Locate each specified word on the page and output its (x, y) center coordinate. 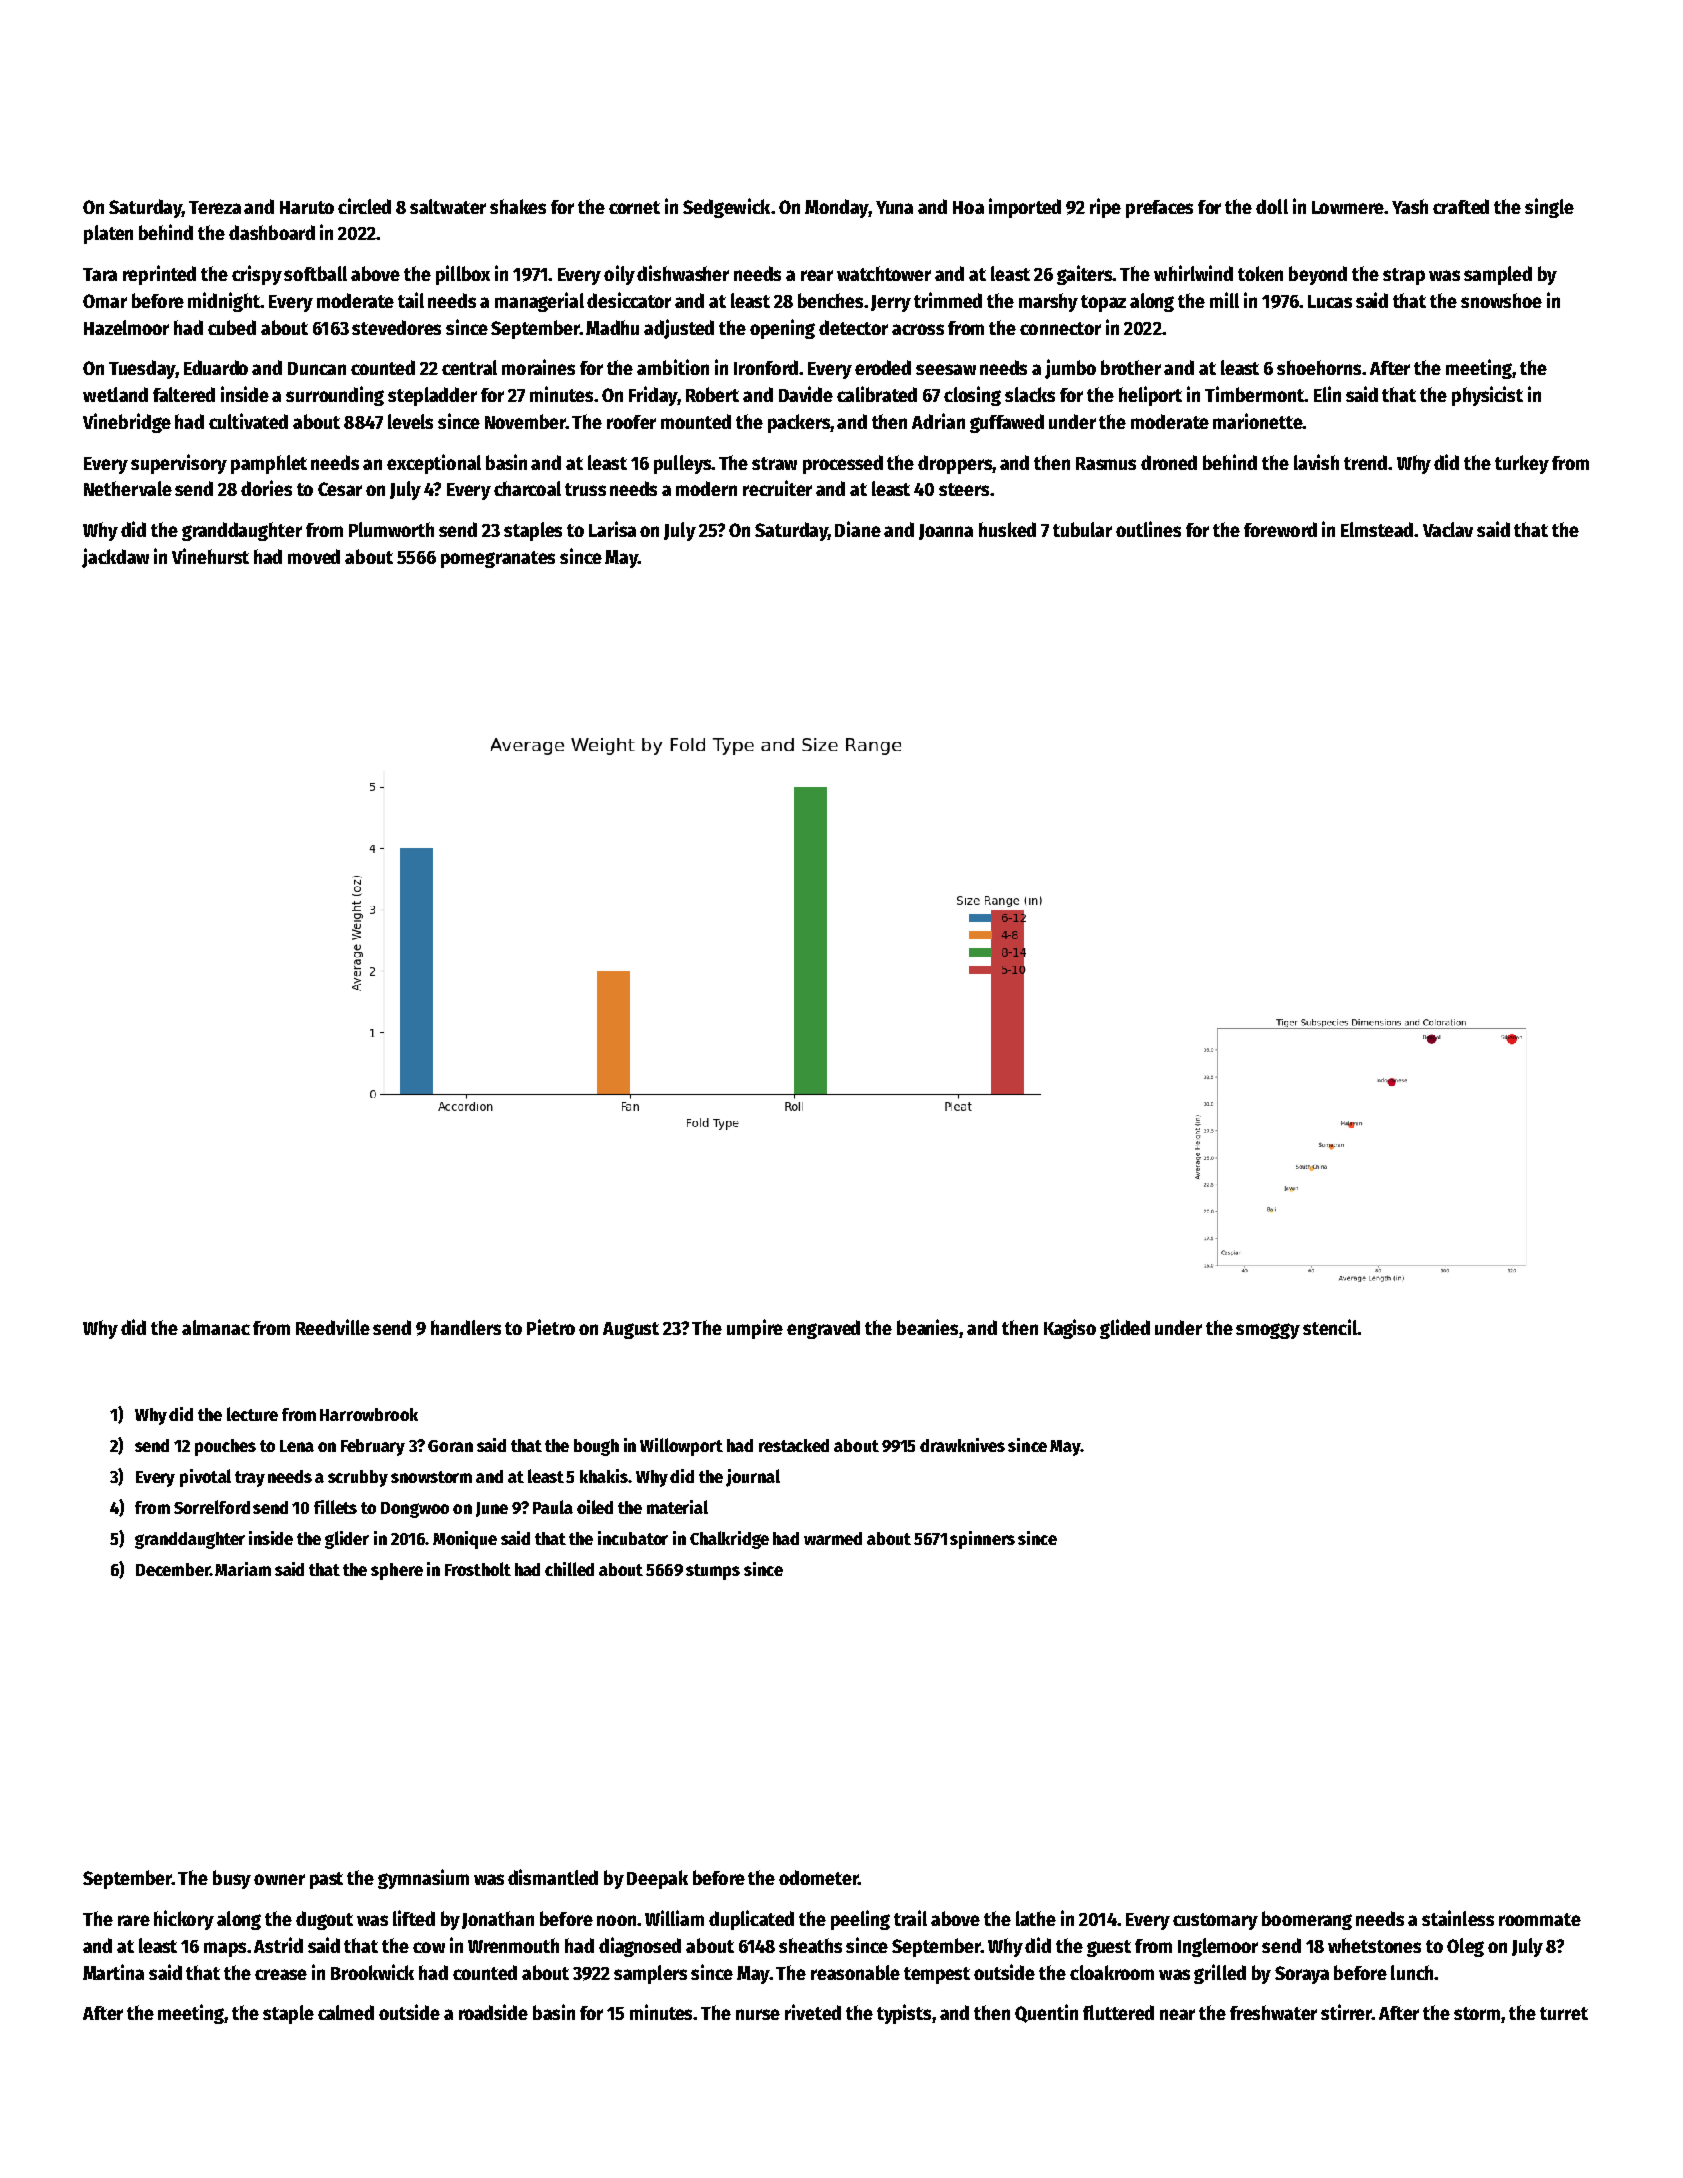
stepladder (432, 396)
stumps (713, 1572)
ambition (673, 367)
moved (314, 556)
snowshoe (1501, 300)
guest (1109, 1948)
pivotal (205, 1478)
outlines (1148, 529)
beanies (928, 1328)
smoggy (1268, 1331)
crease (281, 1974)
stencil (1330, 1327)
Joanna (946, 532)
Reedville (333, 1327)
